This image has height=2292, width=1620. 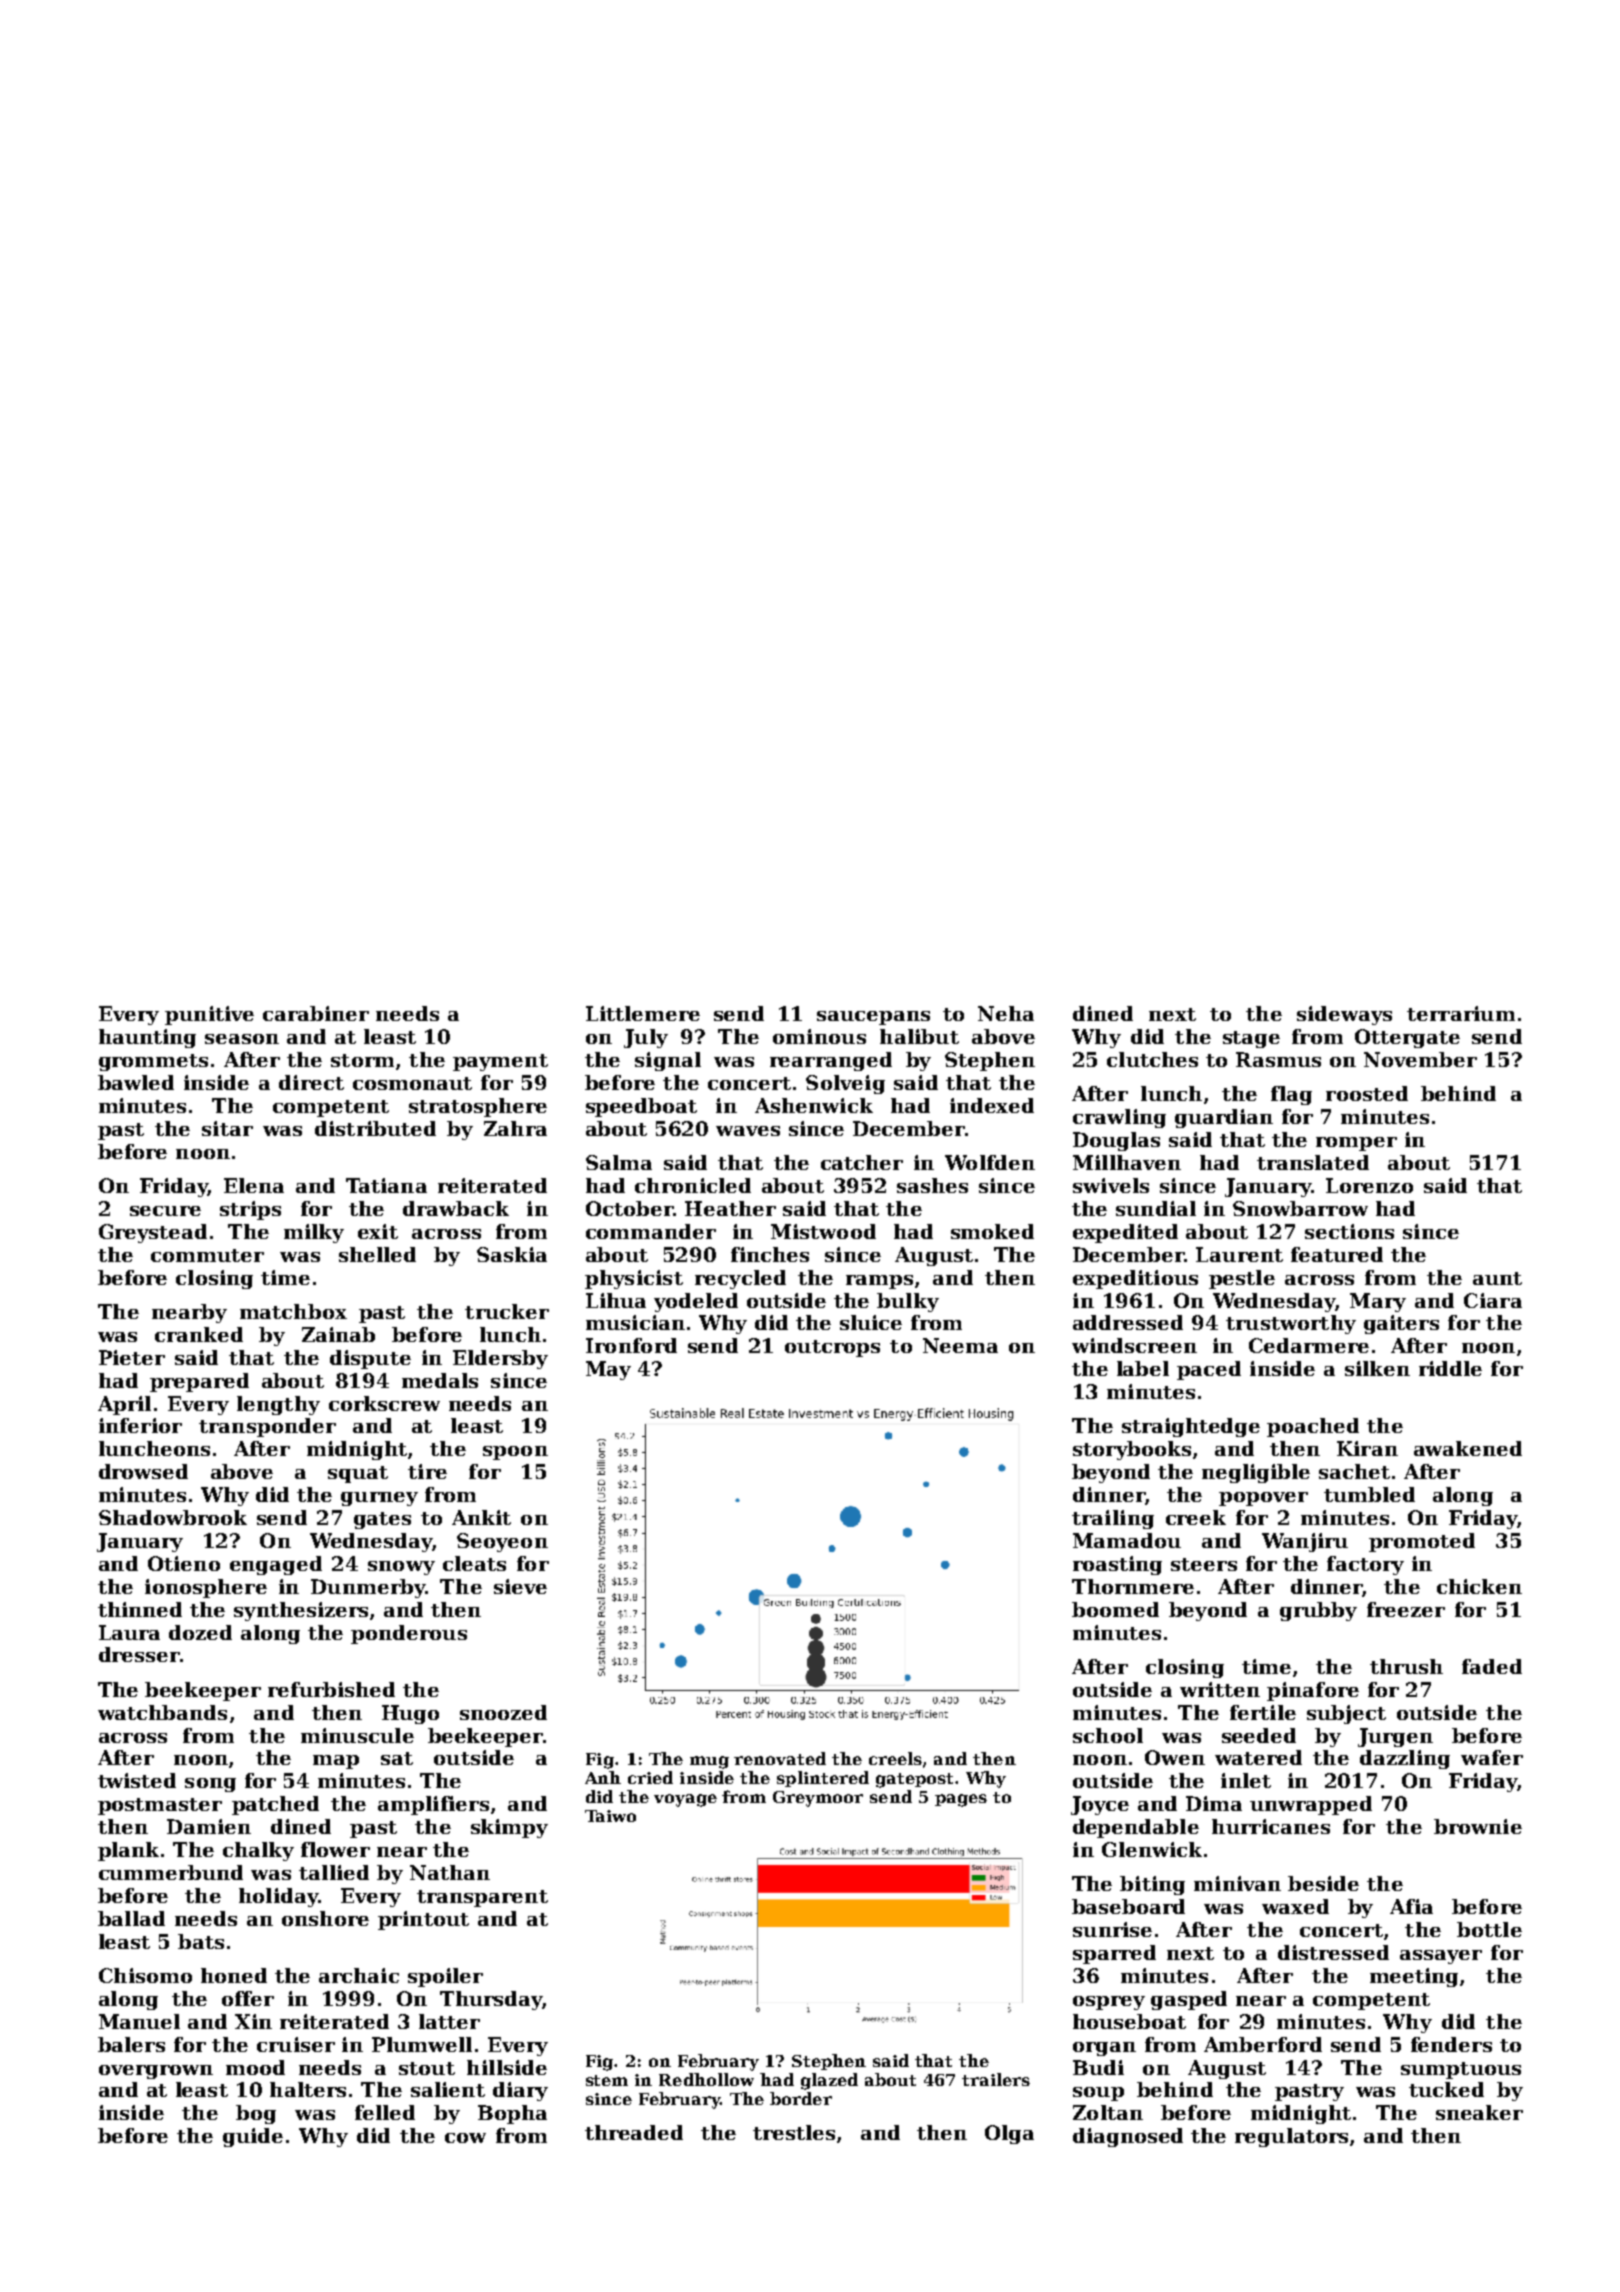 I want to click on signal, so click(x=668, y=1061).
